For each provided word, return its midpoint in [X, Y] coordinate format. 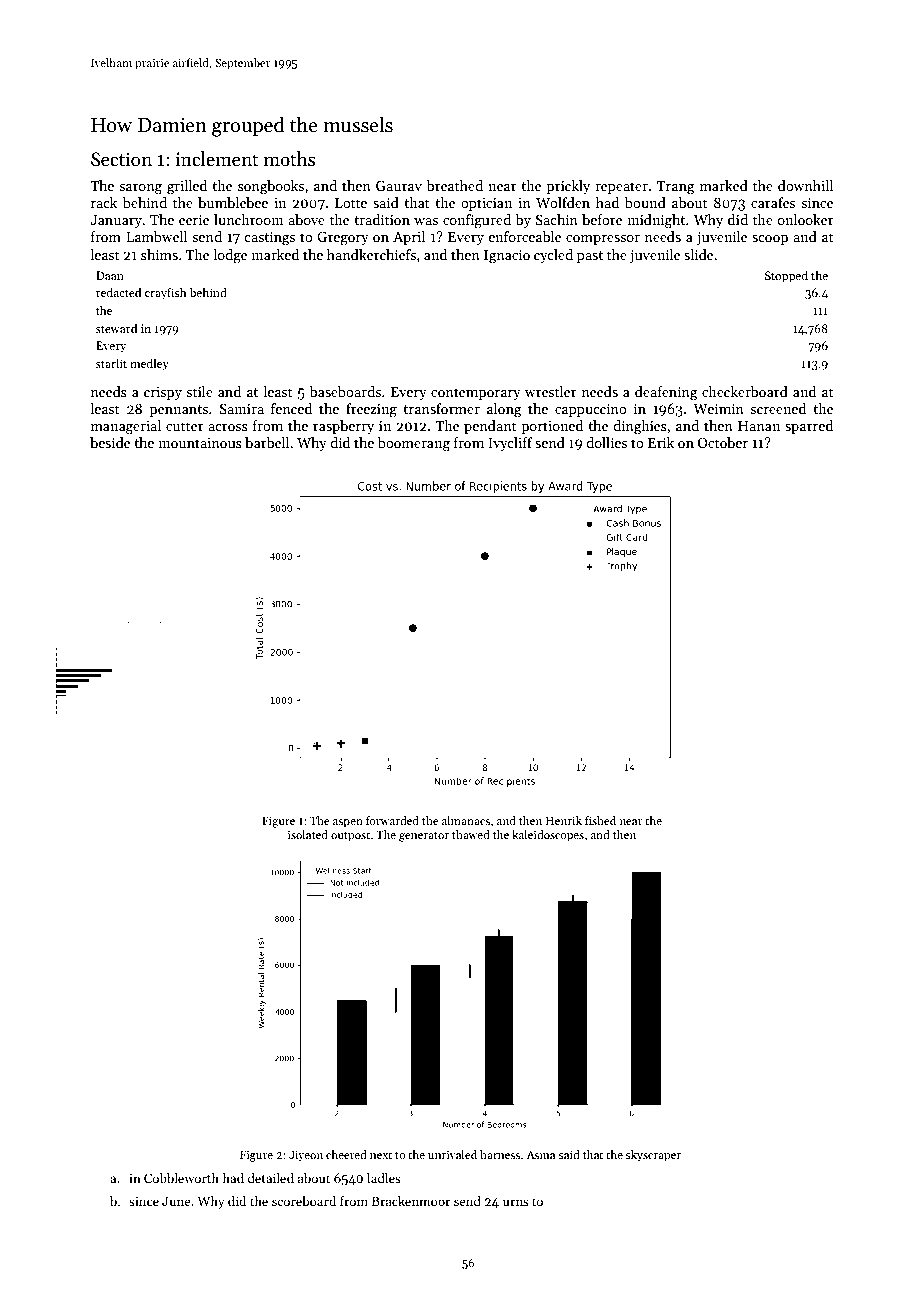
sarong [141, 189]
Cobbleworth [181, 1178]
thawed [471, 834]
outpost [350, 837]
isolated [308, 834]
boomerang [414, 444]
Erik [661, 442]
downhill [805, 185]
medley [149, 364]
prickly [568, 187]
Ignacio [507, 257]
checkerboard [745, 391]
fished [600, 820]
